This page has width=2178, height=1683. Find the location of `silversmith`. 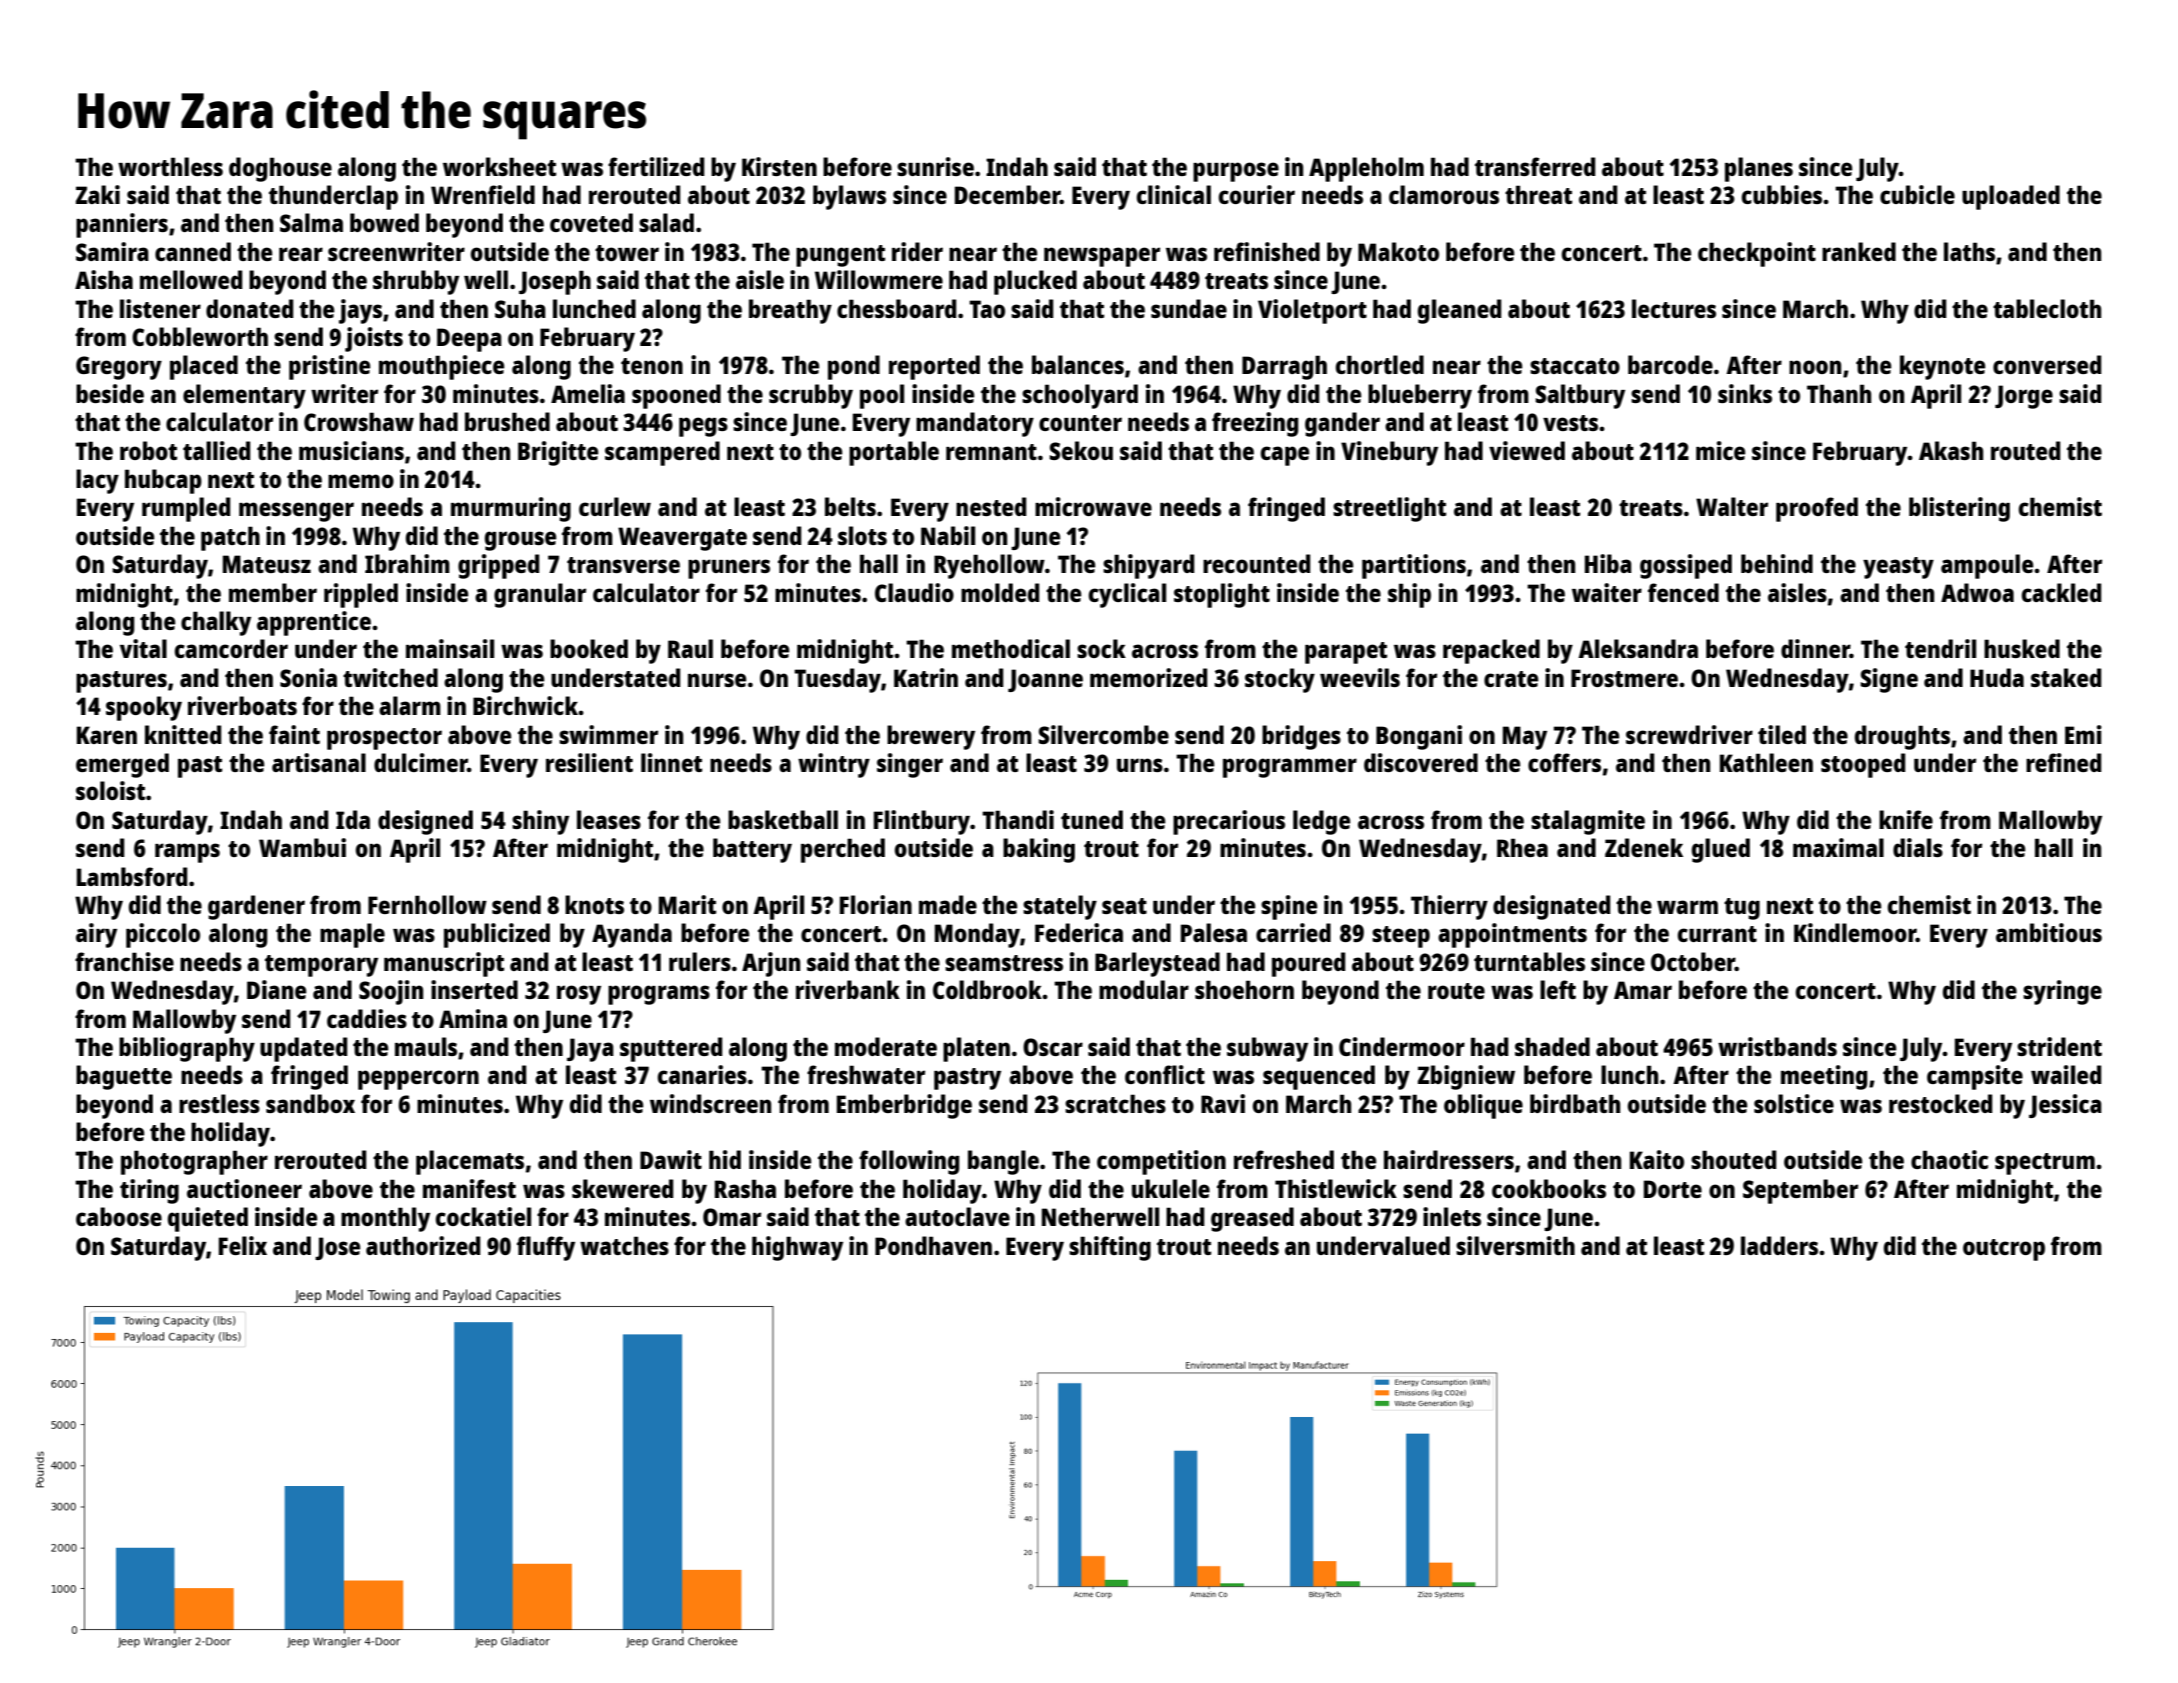

silversmith is located at coordinates (1515, 1245).
